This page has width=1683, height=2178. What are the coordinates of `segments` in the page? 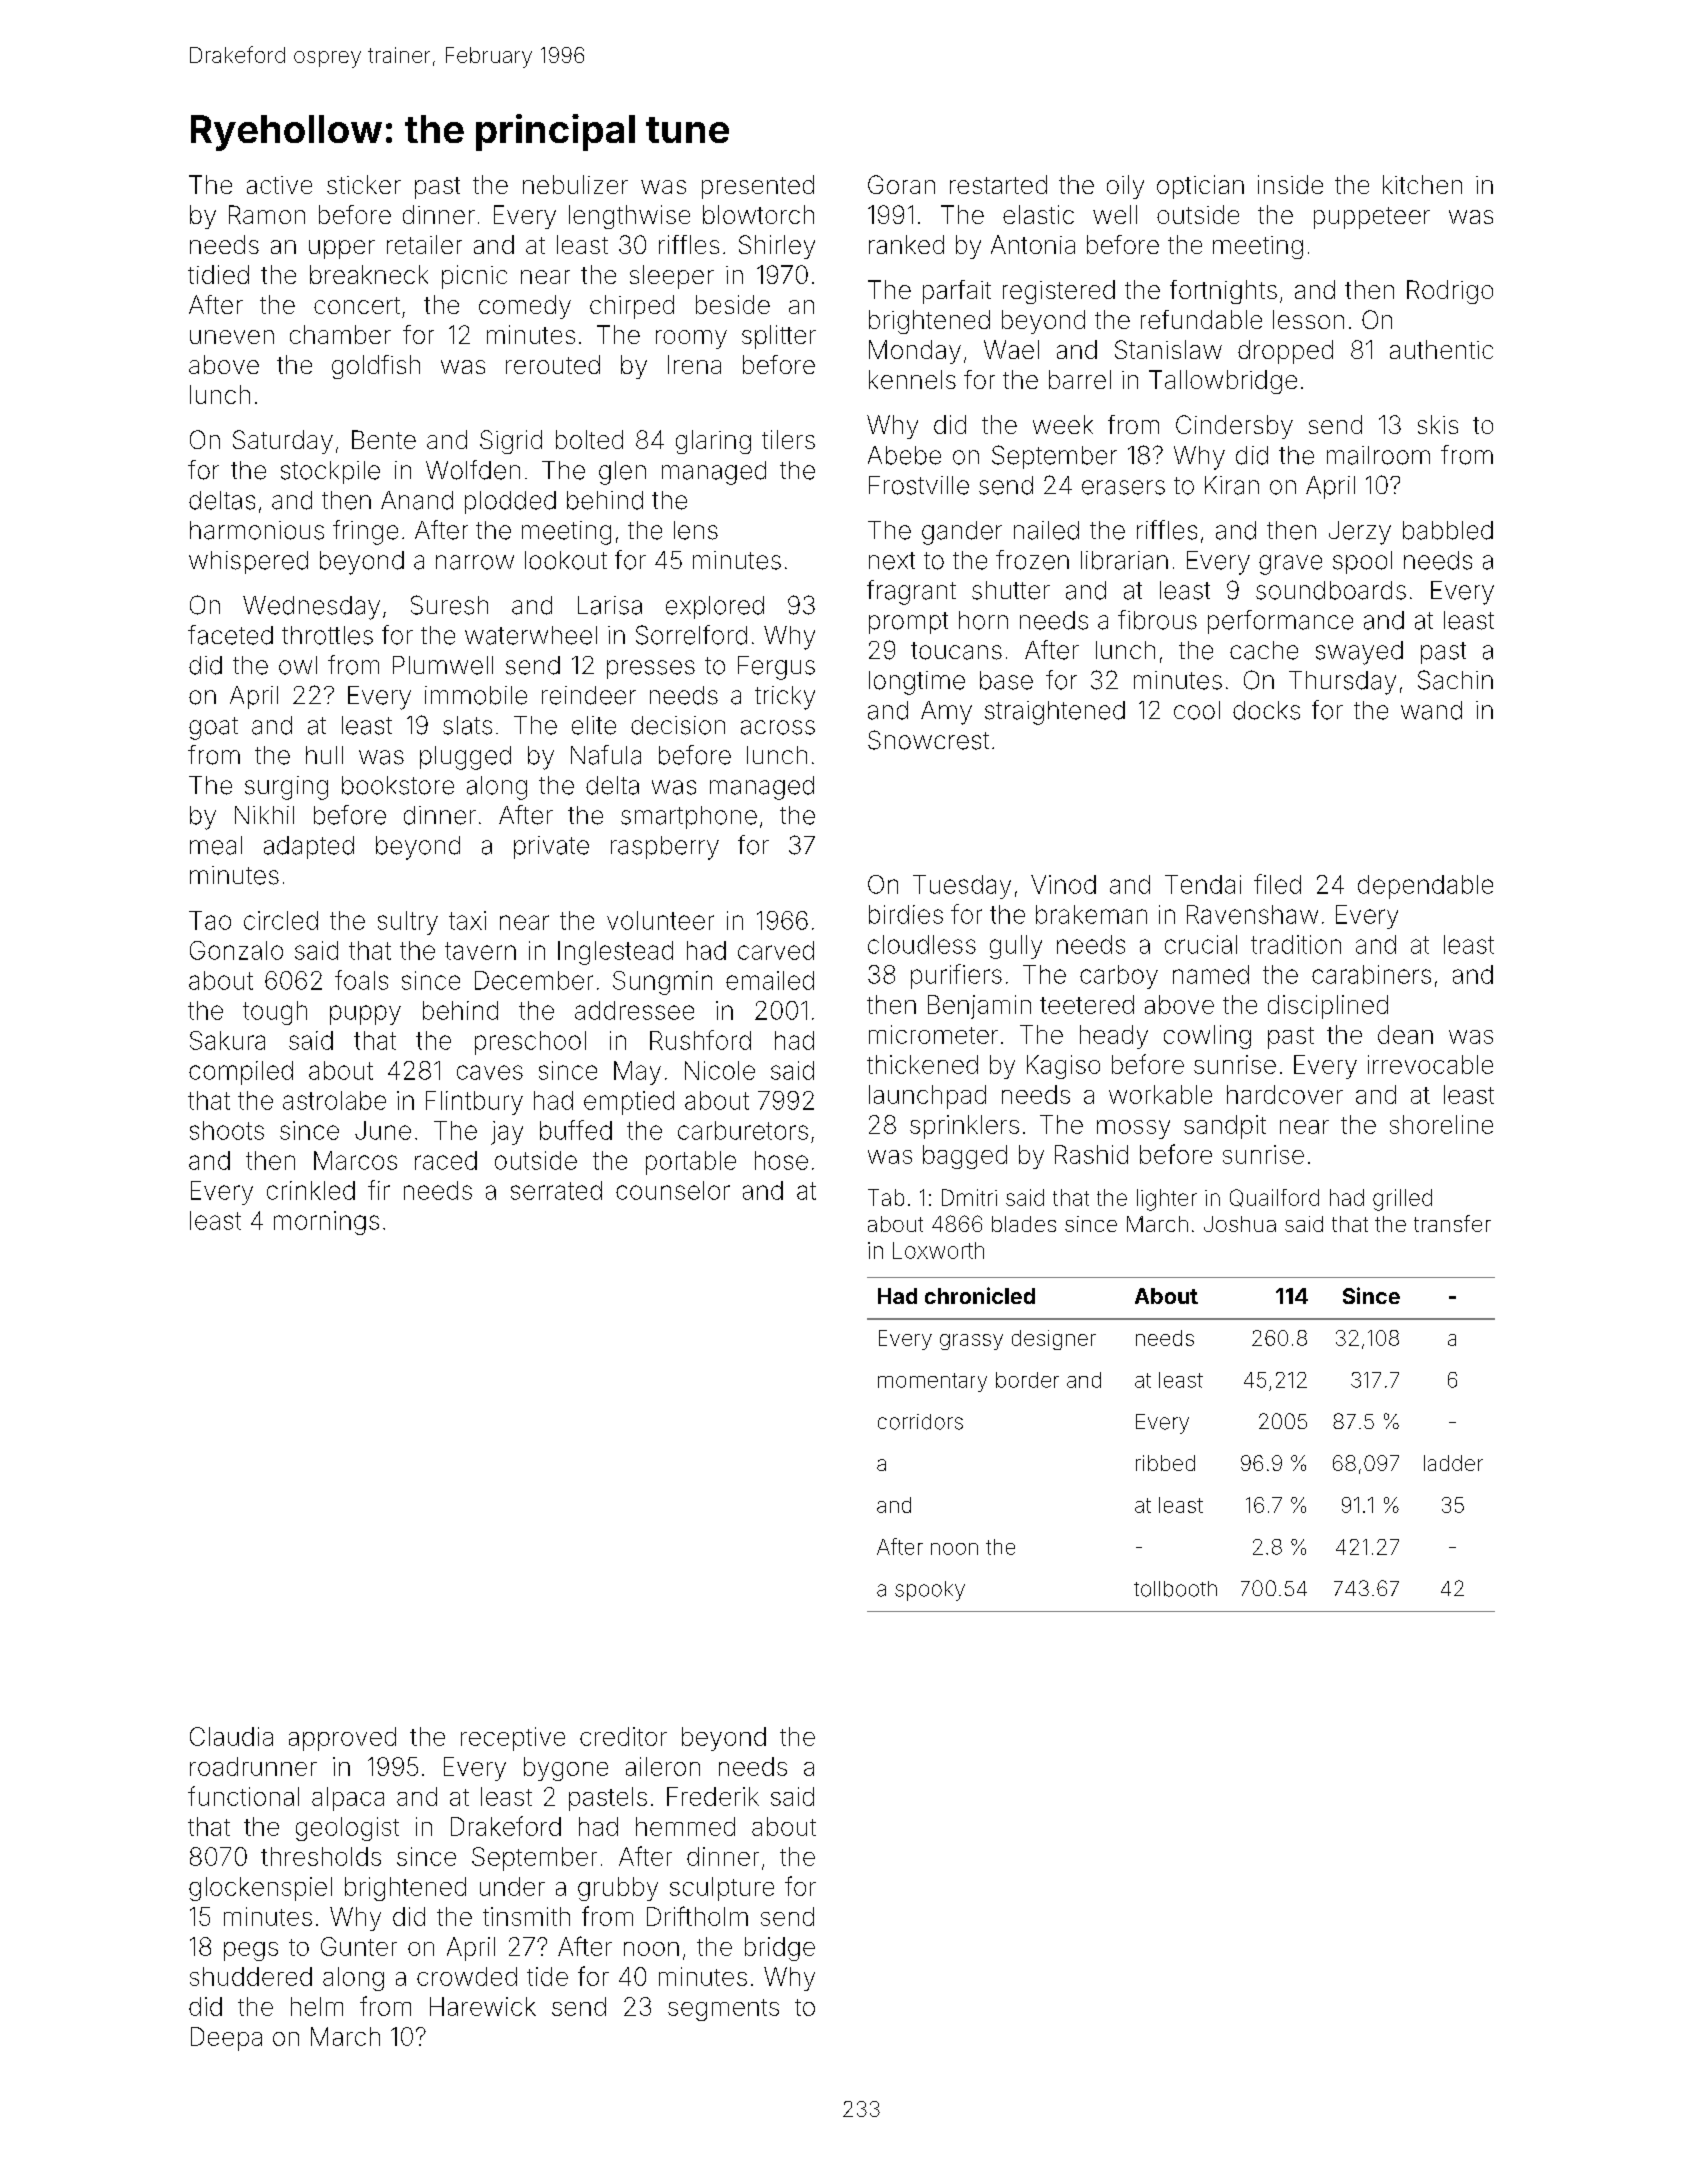 It's located at (723, 2010).
